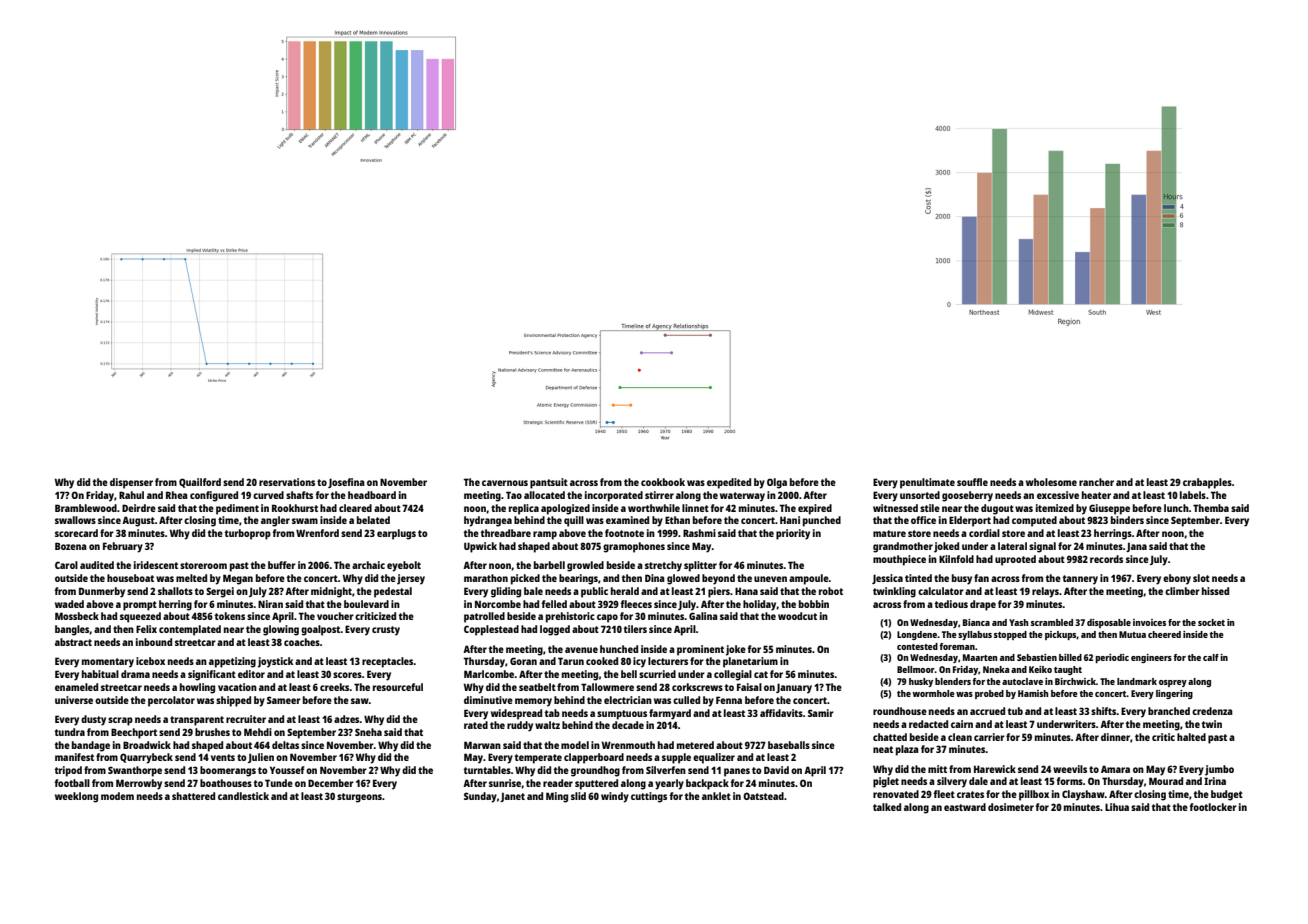 The width and height of the document is (1308, 924). I want to click on adzes, so click(347, 719).
